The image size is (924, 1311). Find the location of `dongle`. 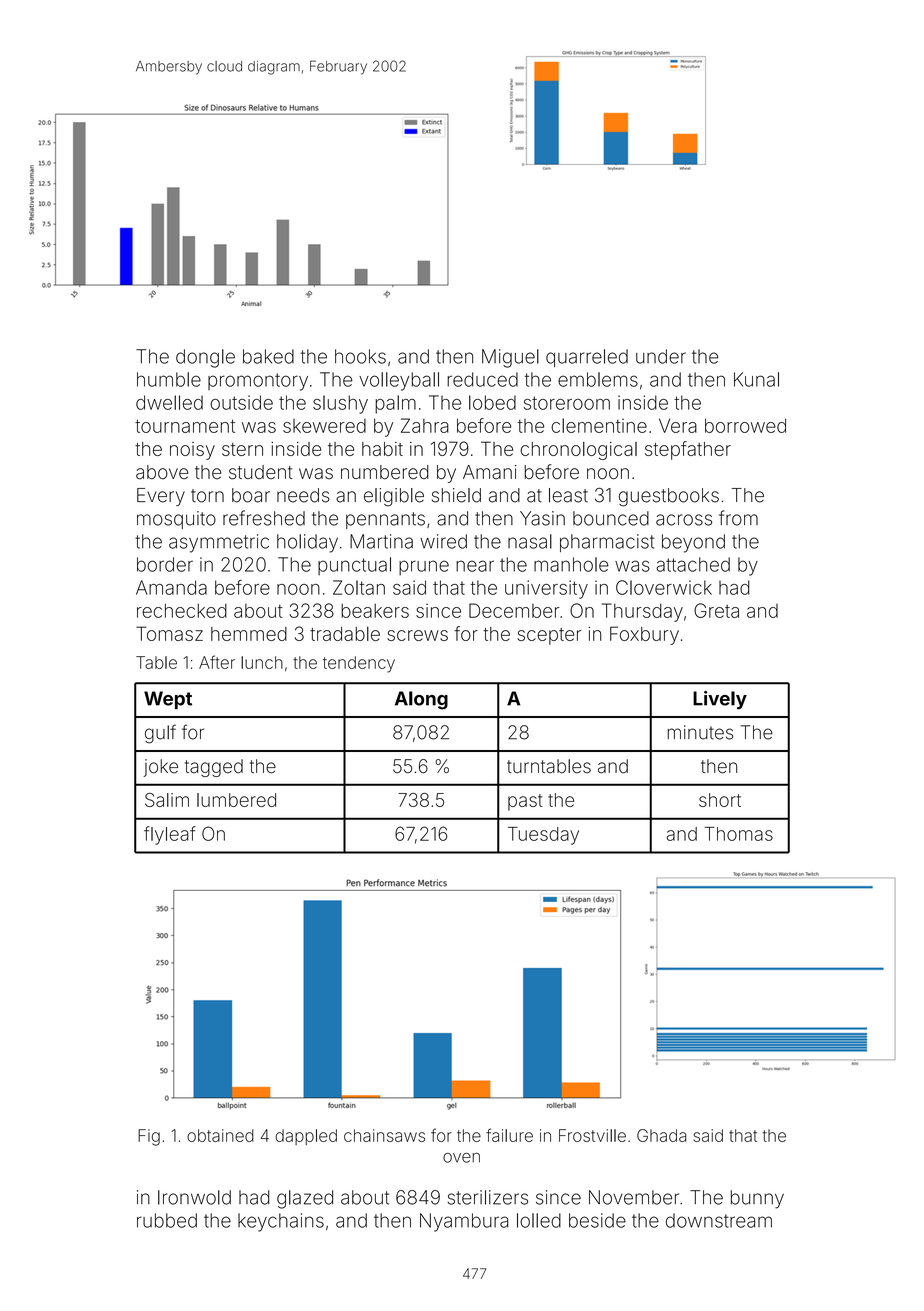

dongle is located at coordinates (205, 358).
